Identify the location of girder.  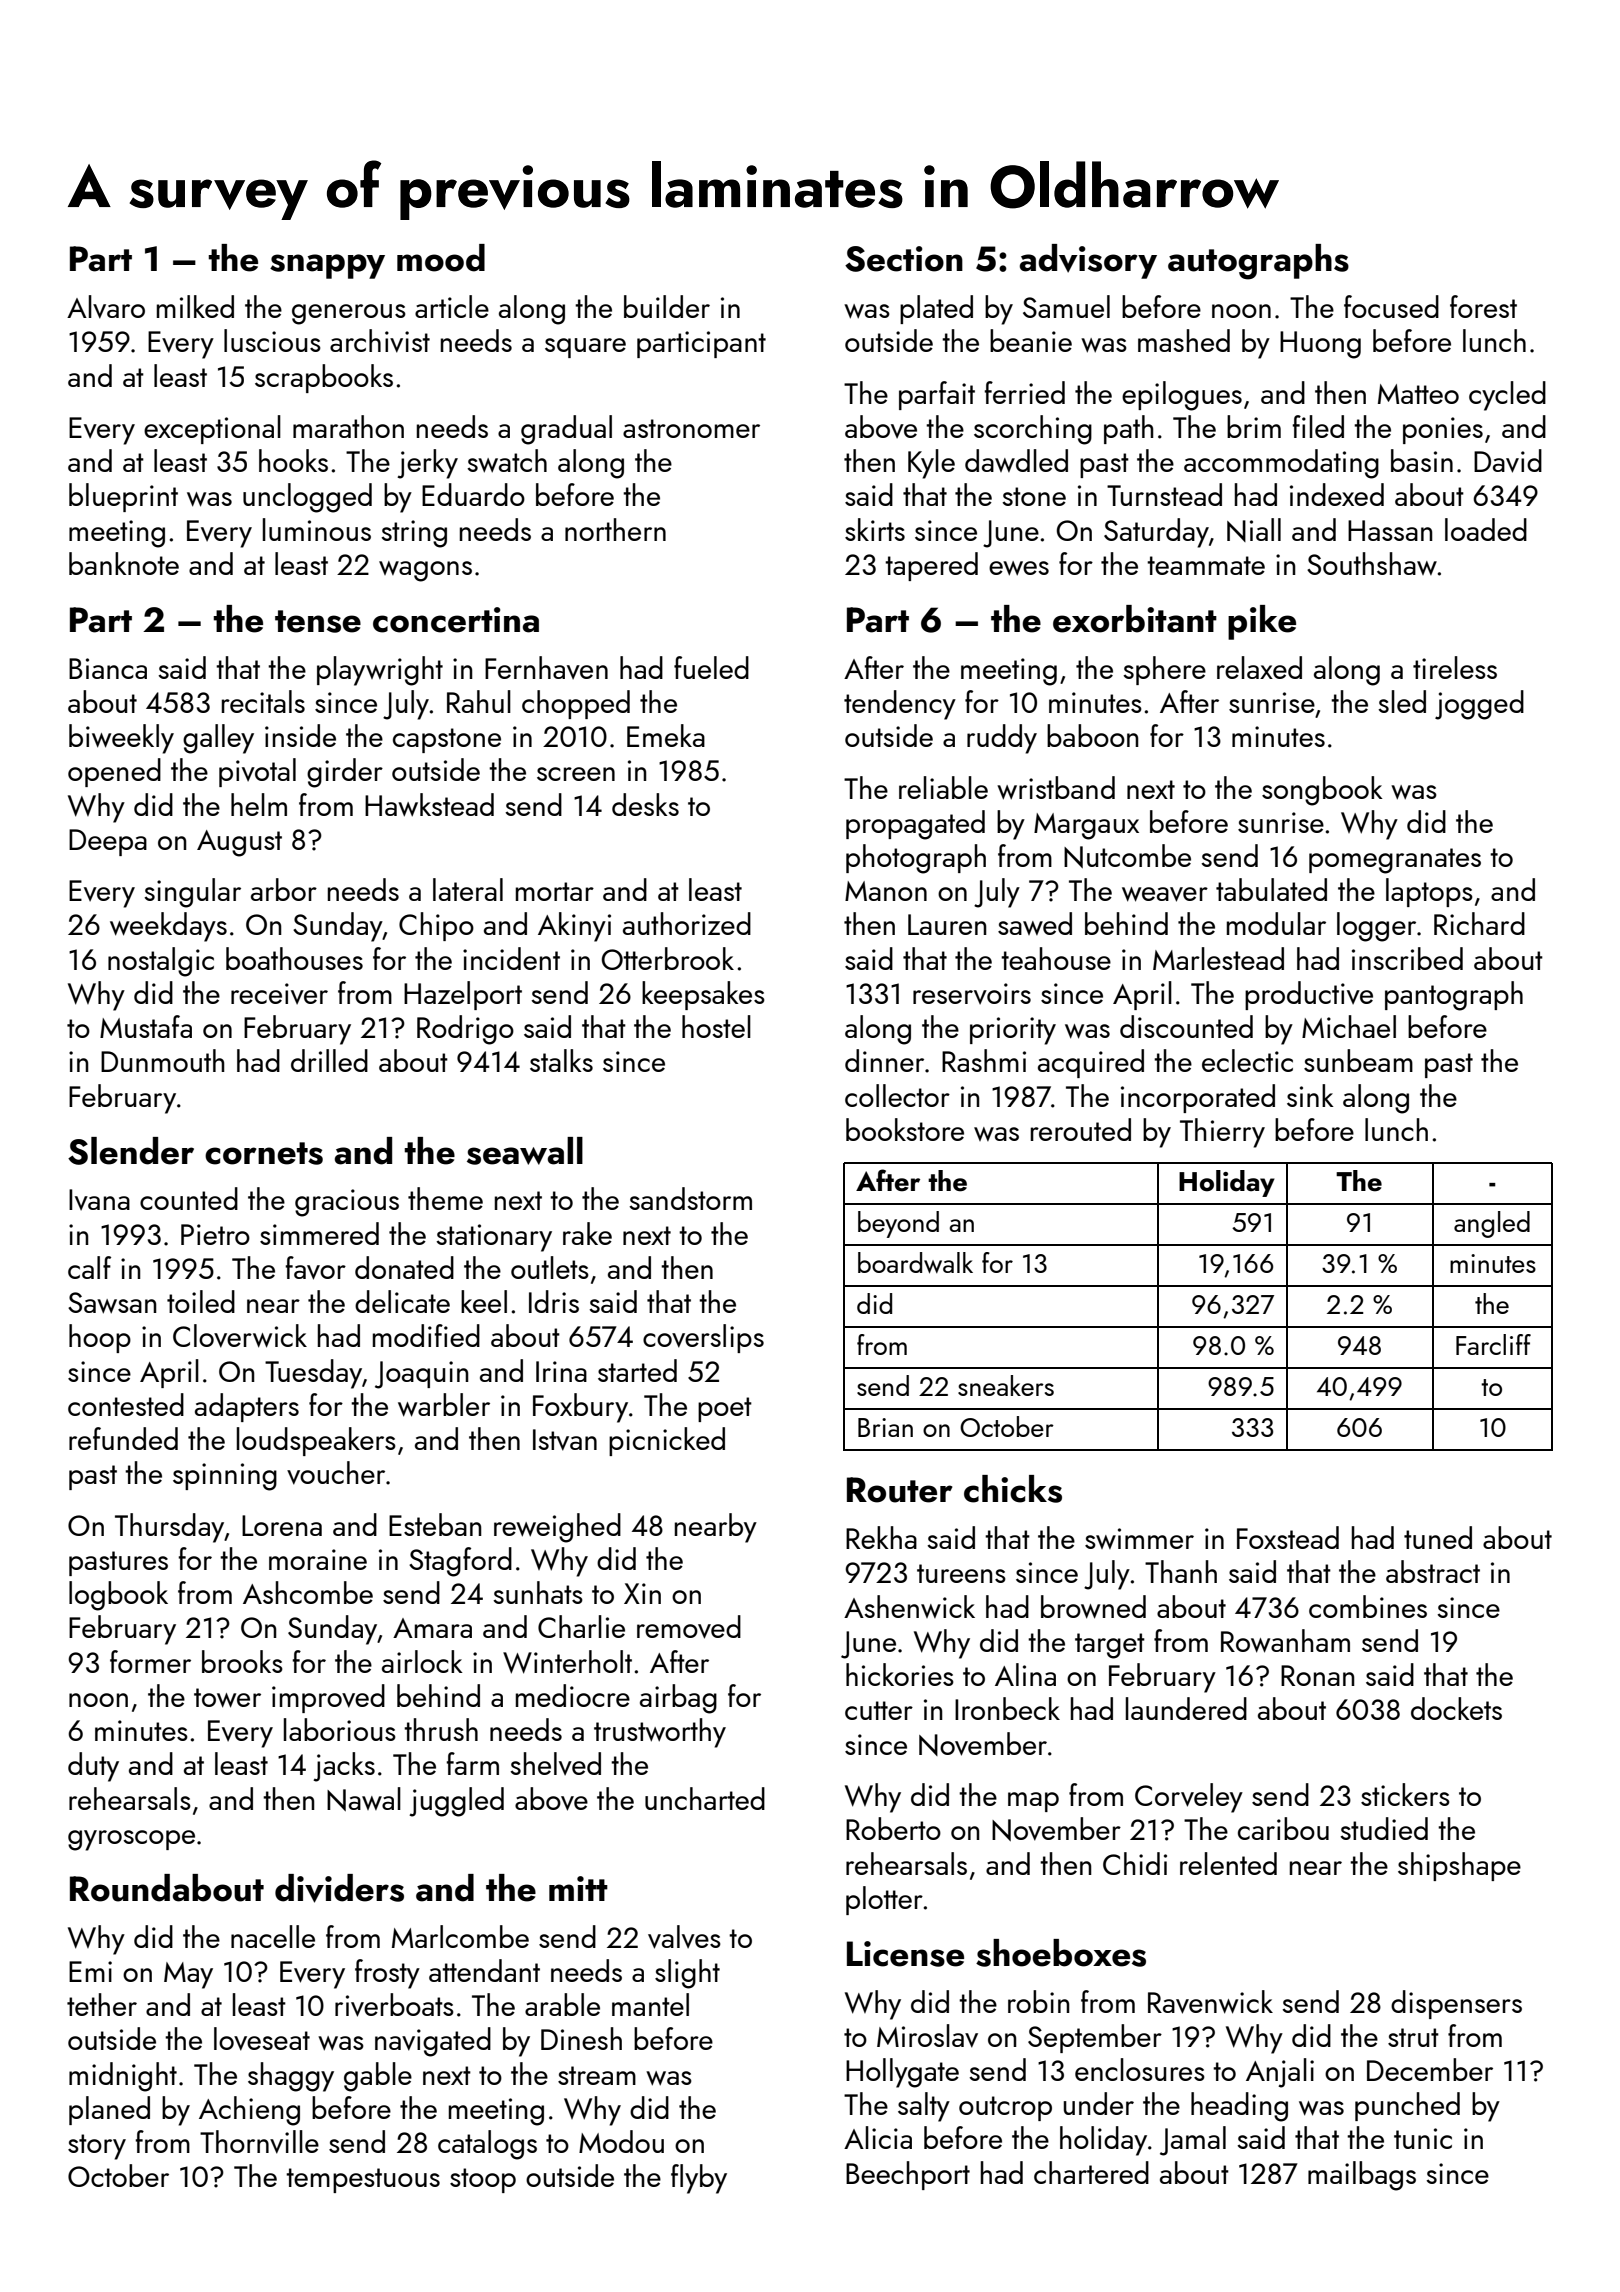
(345, 773).
